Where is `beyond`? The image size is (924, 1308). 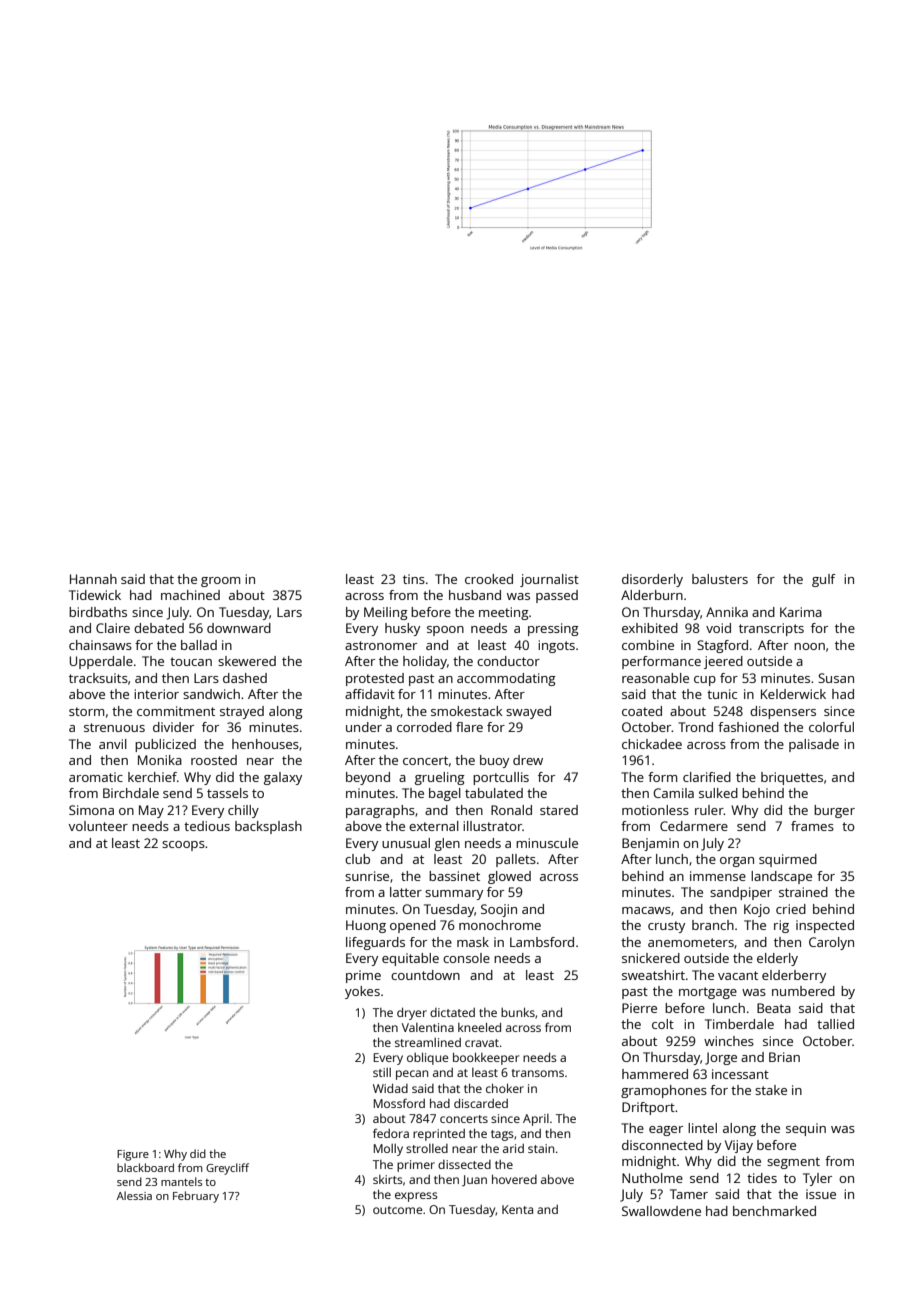
beyond is located at coordinates (368, 778).
